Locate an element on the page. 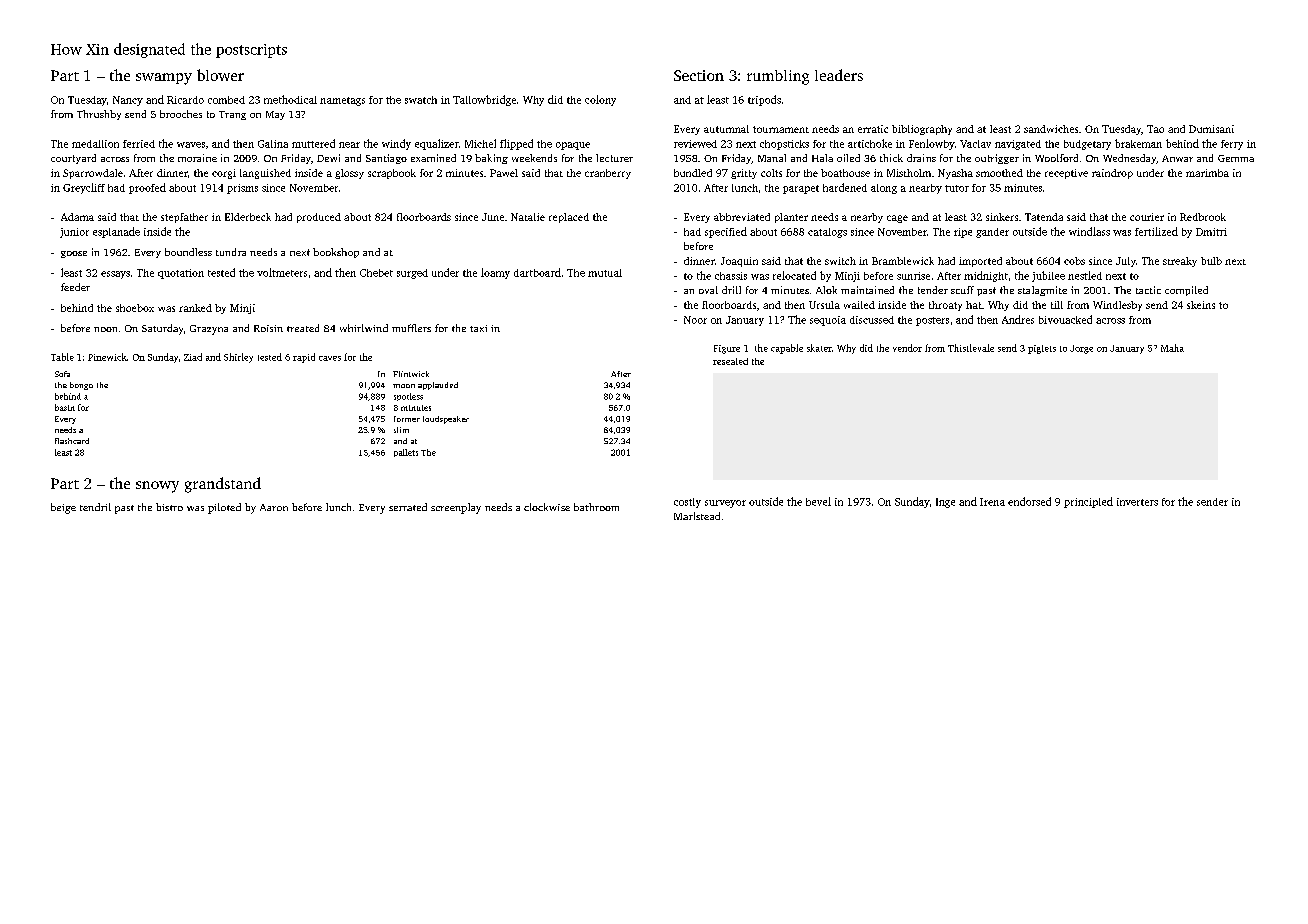 The width and height of the image is (1308, 924). tendril is located at coordinates (95, 507).
